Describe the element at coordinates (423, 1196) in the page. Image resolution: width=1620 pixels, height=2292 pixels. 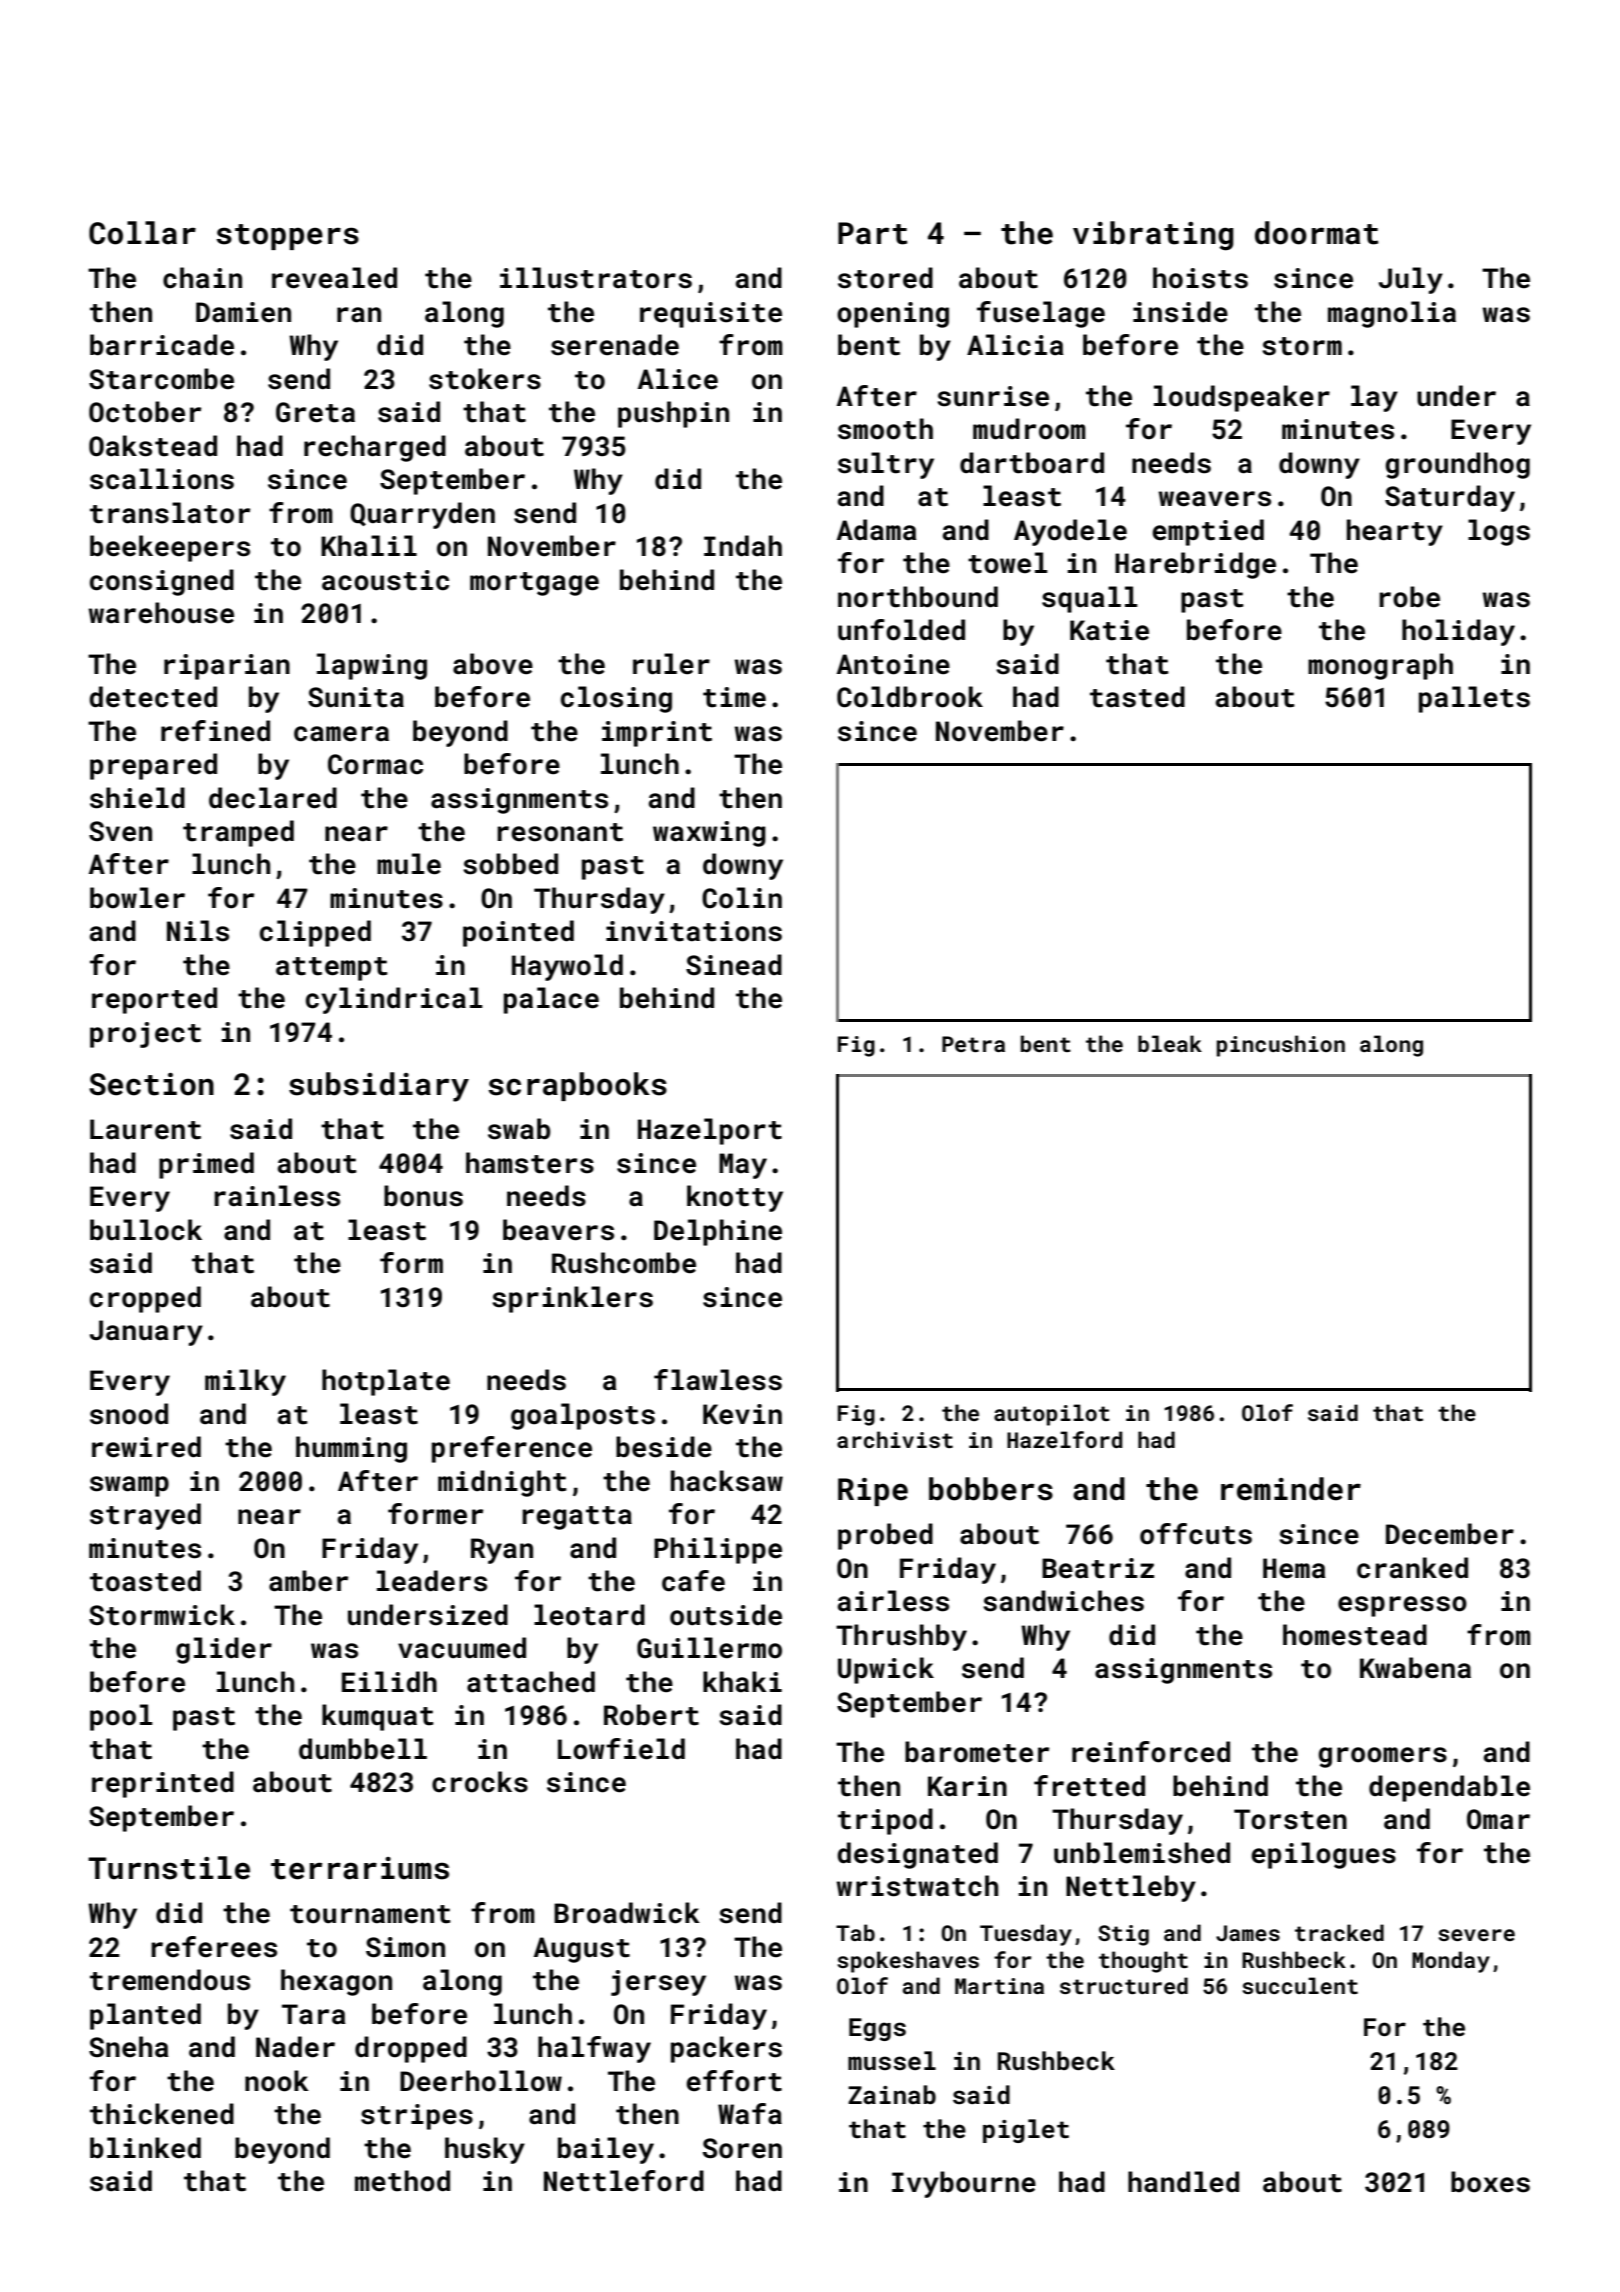
I see `bonus` at that location.
